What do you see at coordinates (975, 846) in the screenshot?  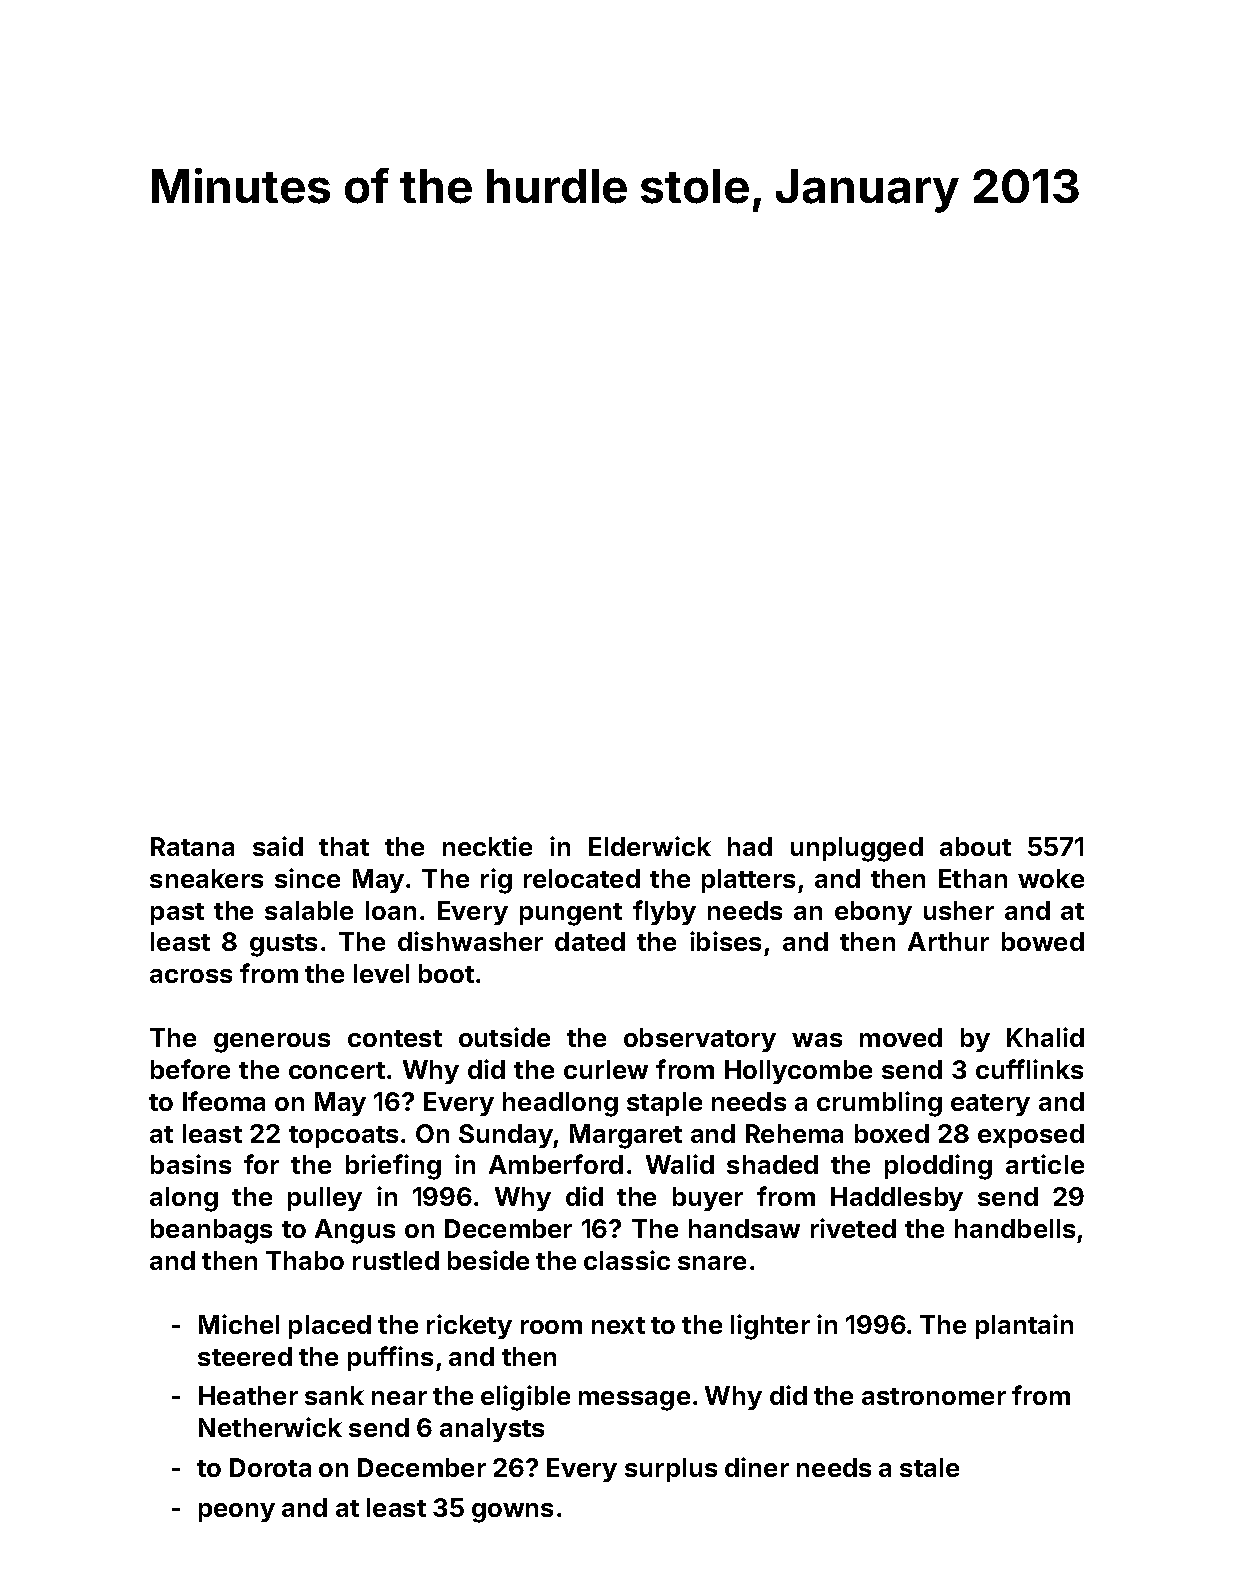 I see `about` at bounding box center [975, 846].
